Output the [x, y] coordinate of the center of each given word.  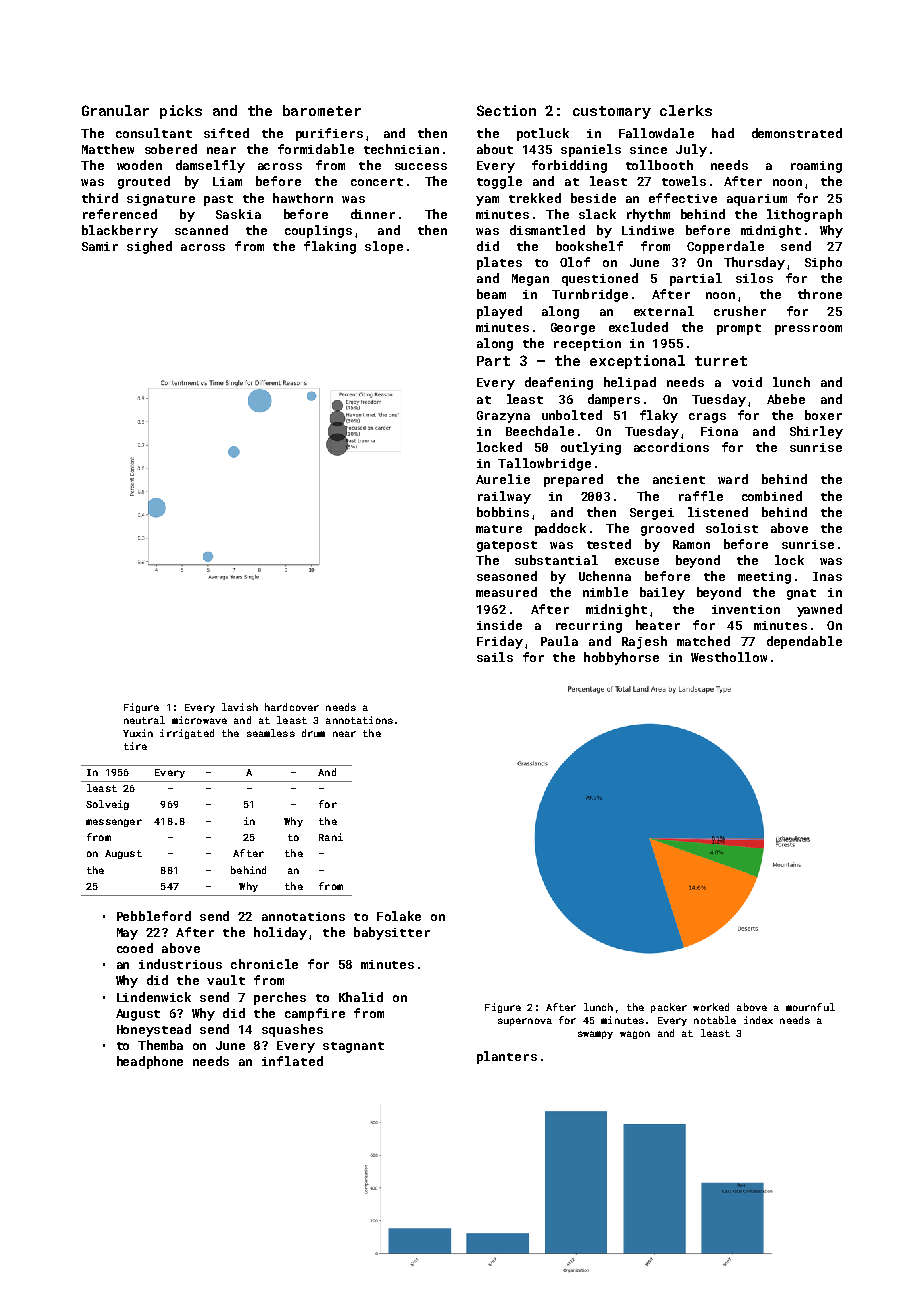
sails [495, 657]
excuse [637, 561]
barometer [322, 110]
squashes [292, 1030]
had [723, 133]
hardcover [292, 707]
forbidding [569, 166]
